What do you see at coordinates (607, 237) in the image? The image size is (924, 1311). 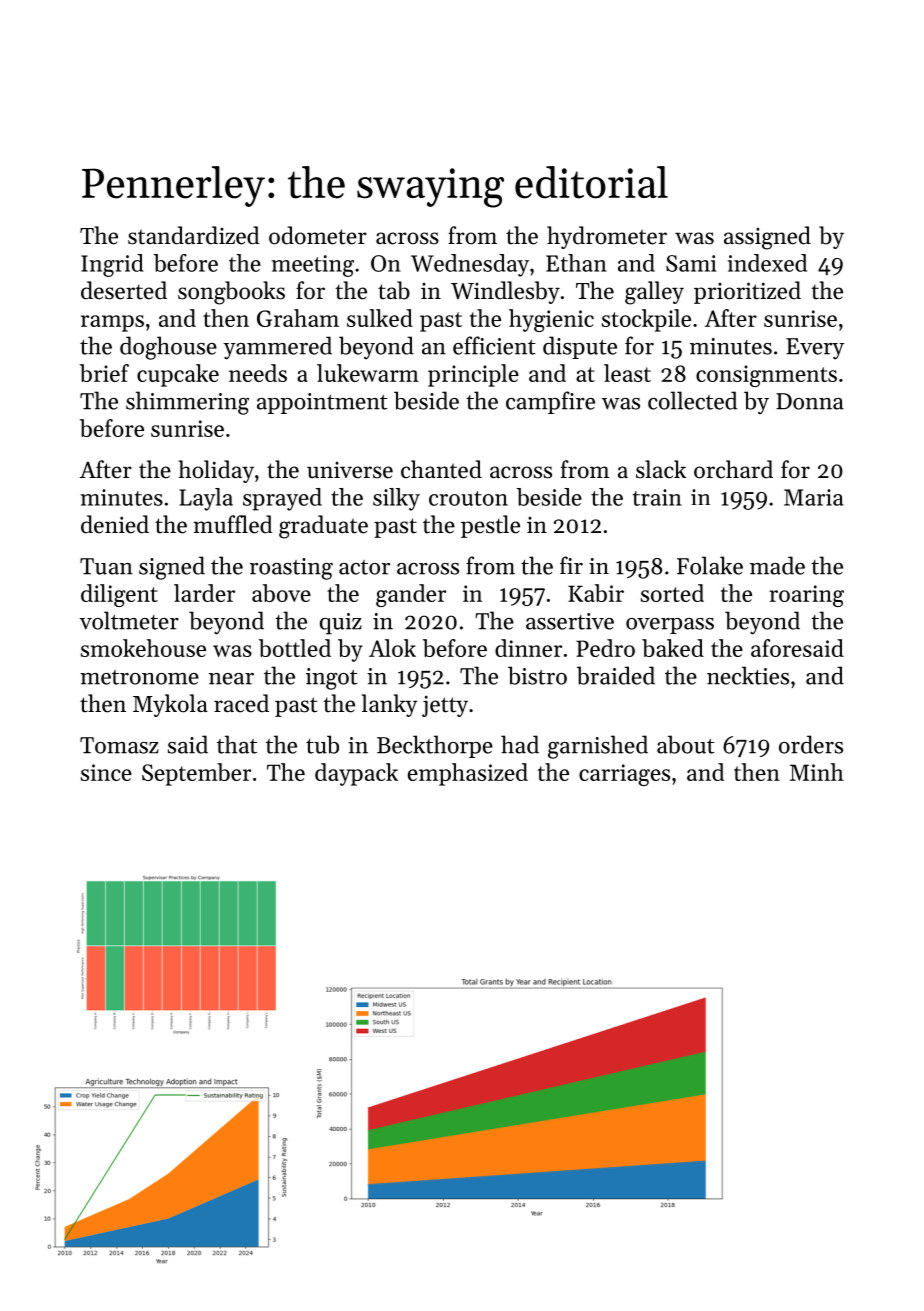 I see `hydrometer` at bounding box center [607, 237].
